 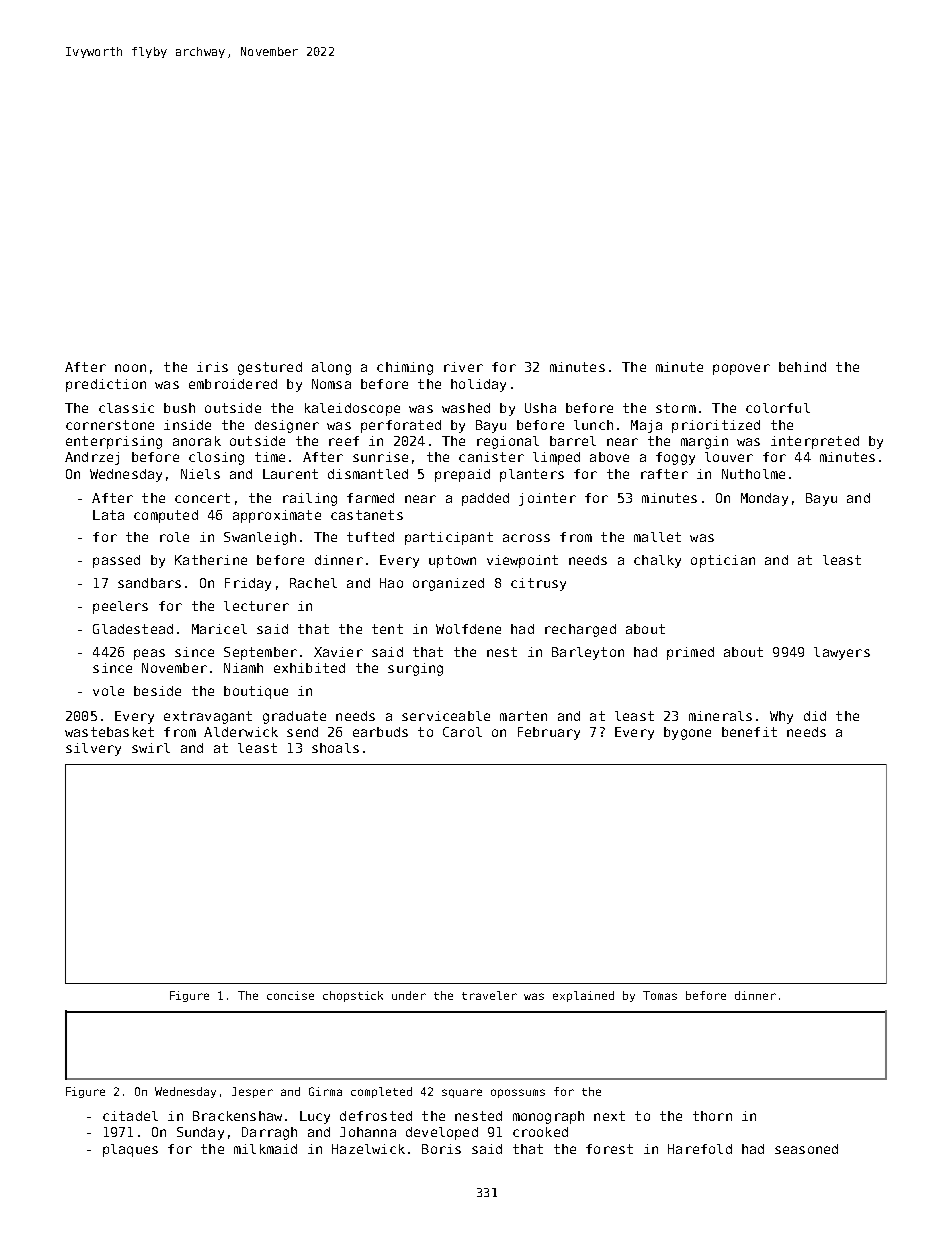 I want to click on benefit, so click(x=749, y=732).
